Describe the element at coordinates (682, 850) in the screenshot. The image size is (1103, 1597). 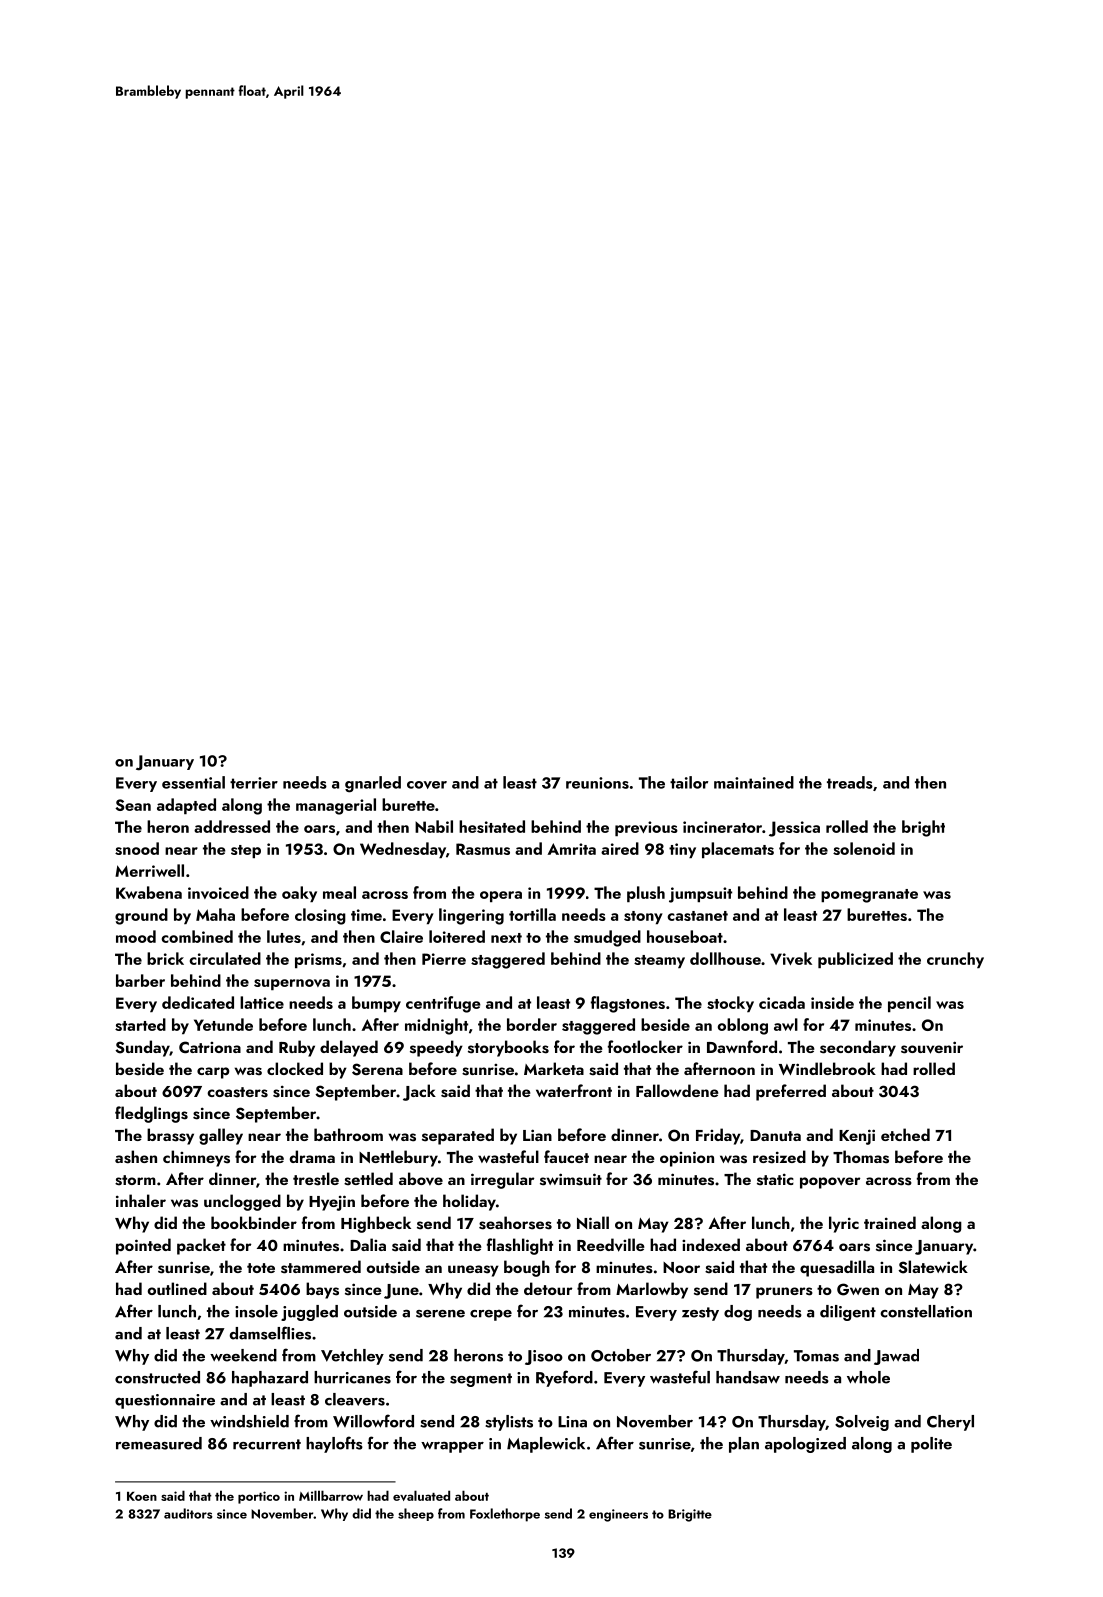
I see `tiny` at that location.
